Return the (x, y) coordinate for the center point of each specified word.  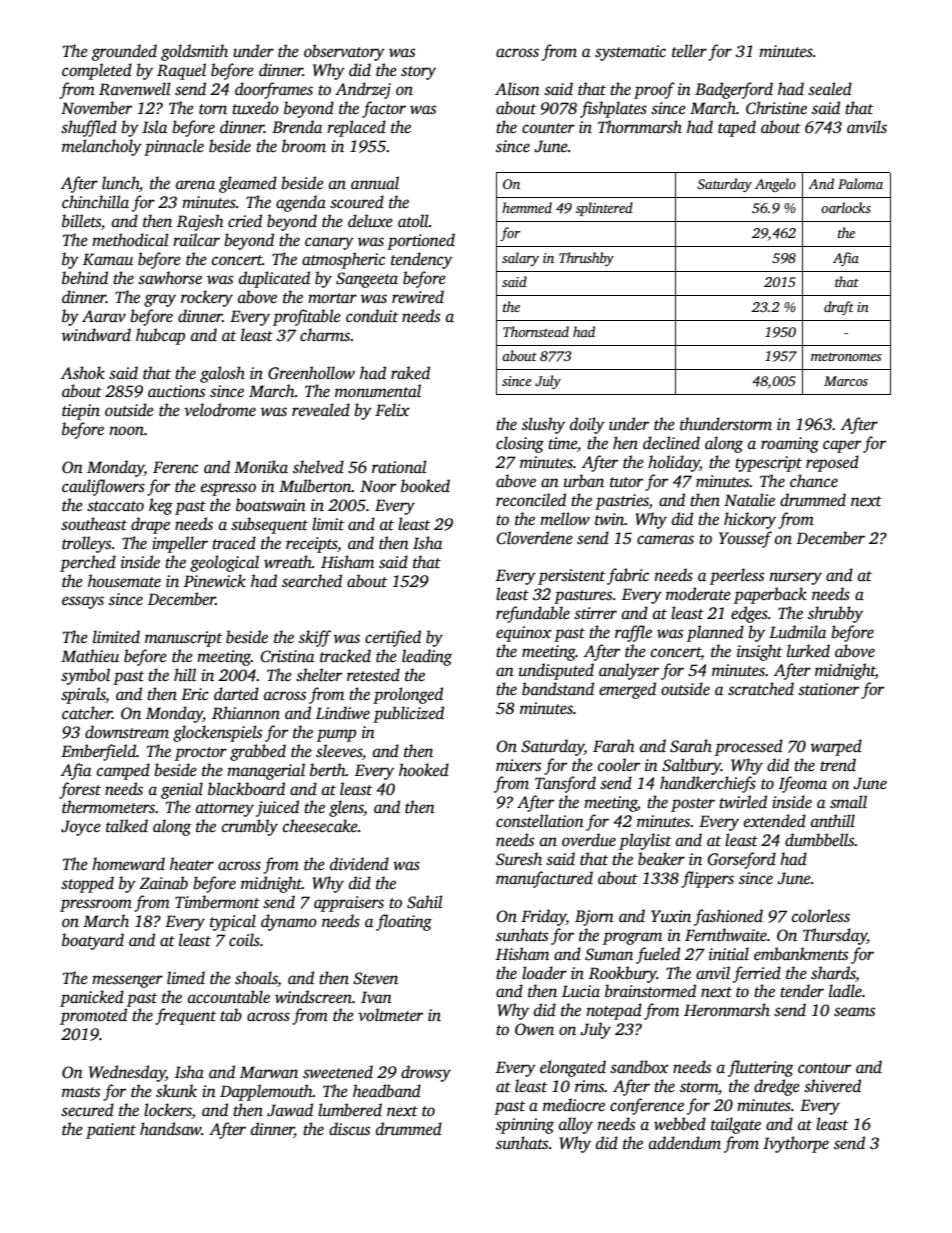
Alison (517, 89)
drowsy (426, 1073)
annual (375, 182)
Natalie (749, 500)
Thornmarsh (640, 127)
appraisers (349, 904)
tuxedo (255, 108)
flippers (707, 879)
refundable (533, 614)
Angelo (775, 185)
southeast (94, 524)
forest (80, 790)
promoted (93, 1016)
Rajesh (200, 222)
